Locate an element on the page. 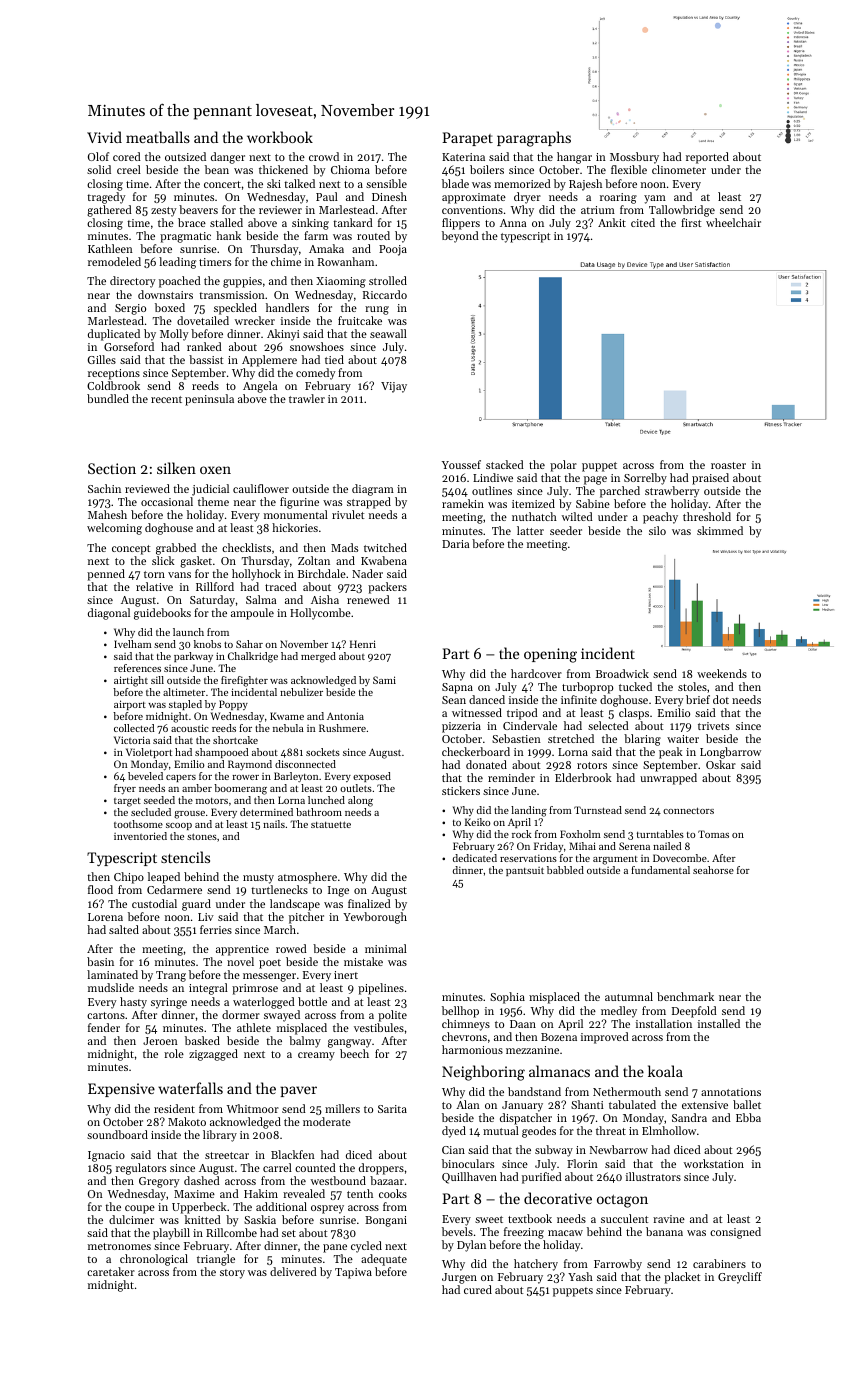 This document has width=849, height=1400. custodial is located at coordinates (154, 903).
